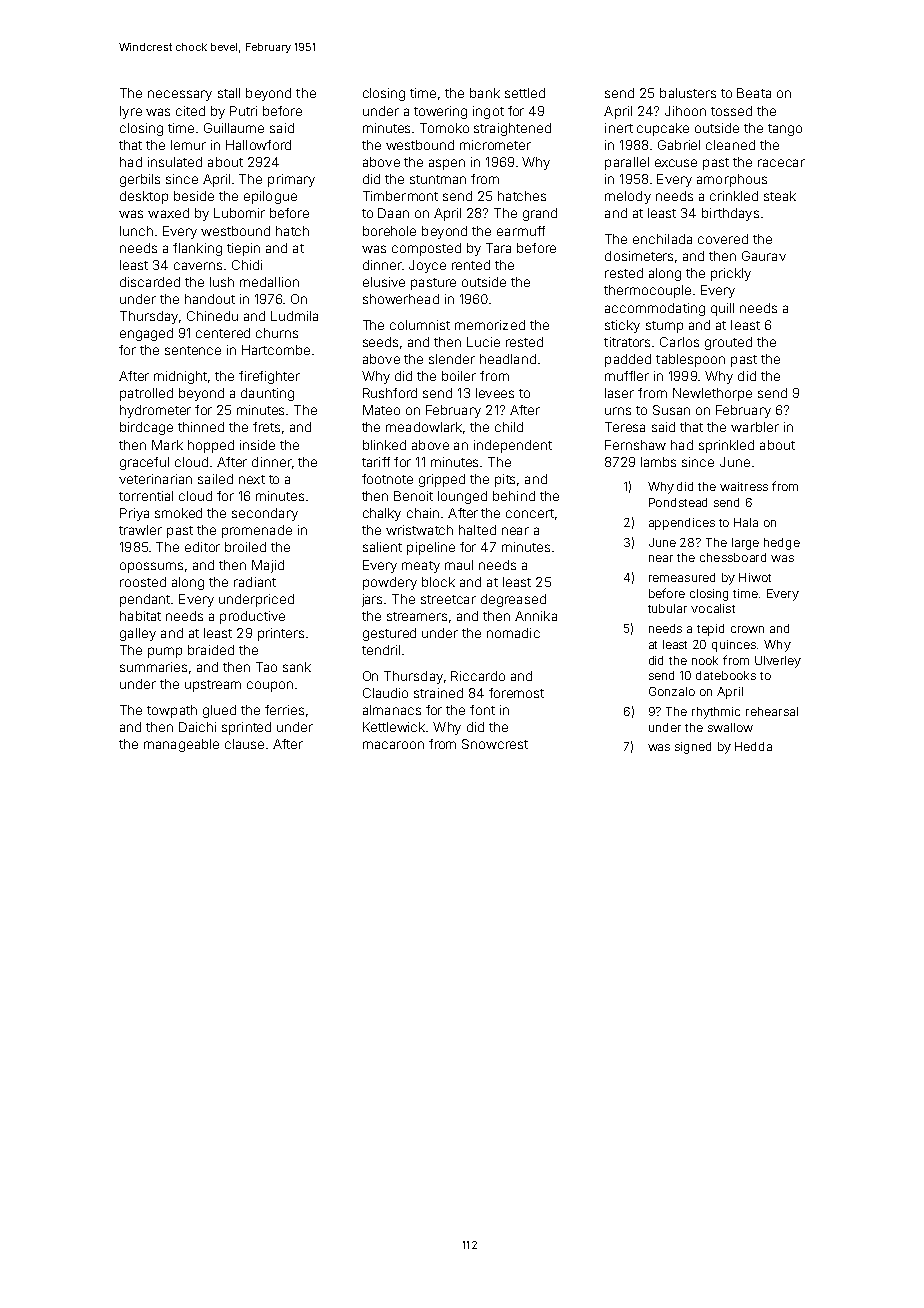 The width and height of the image is (924, 1308). I want to click on rented, so click(471, 265).
